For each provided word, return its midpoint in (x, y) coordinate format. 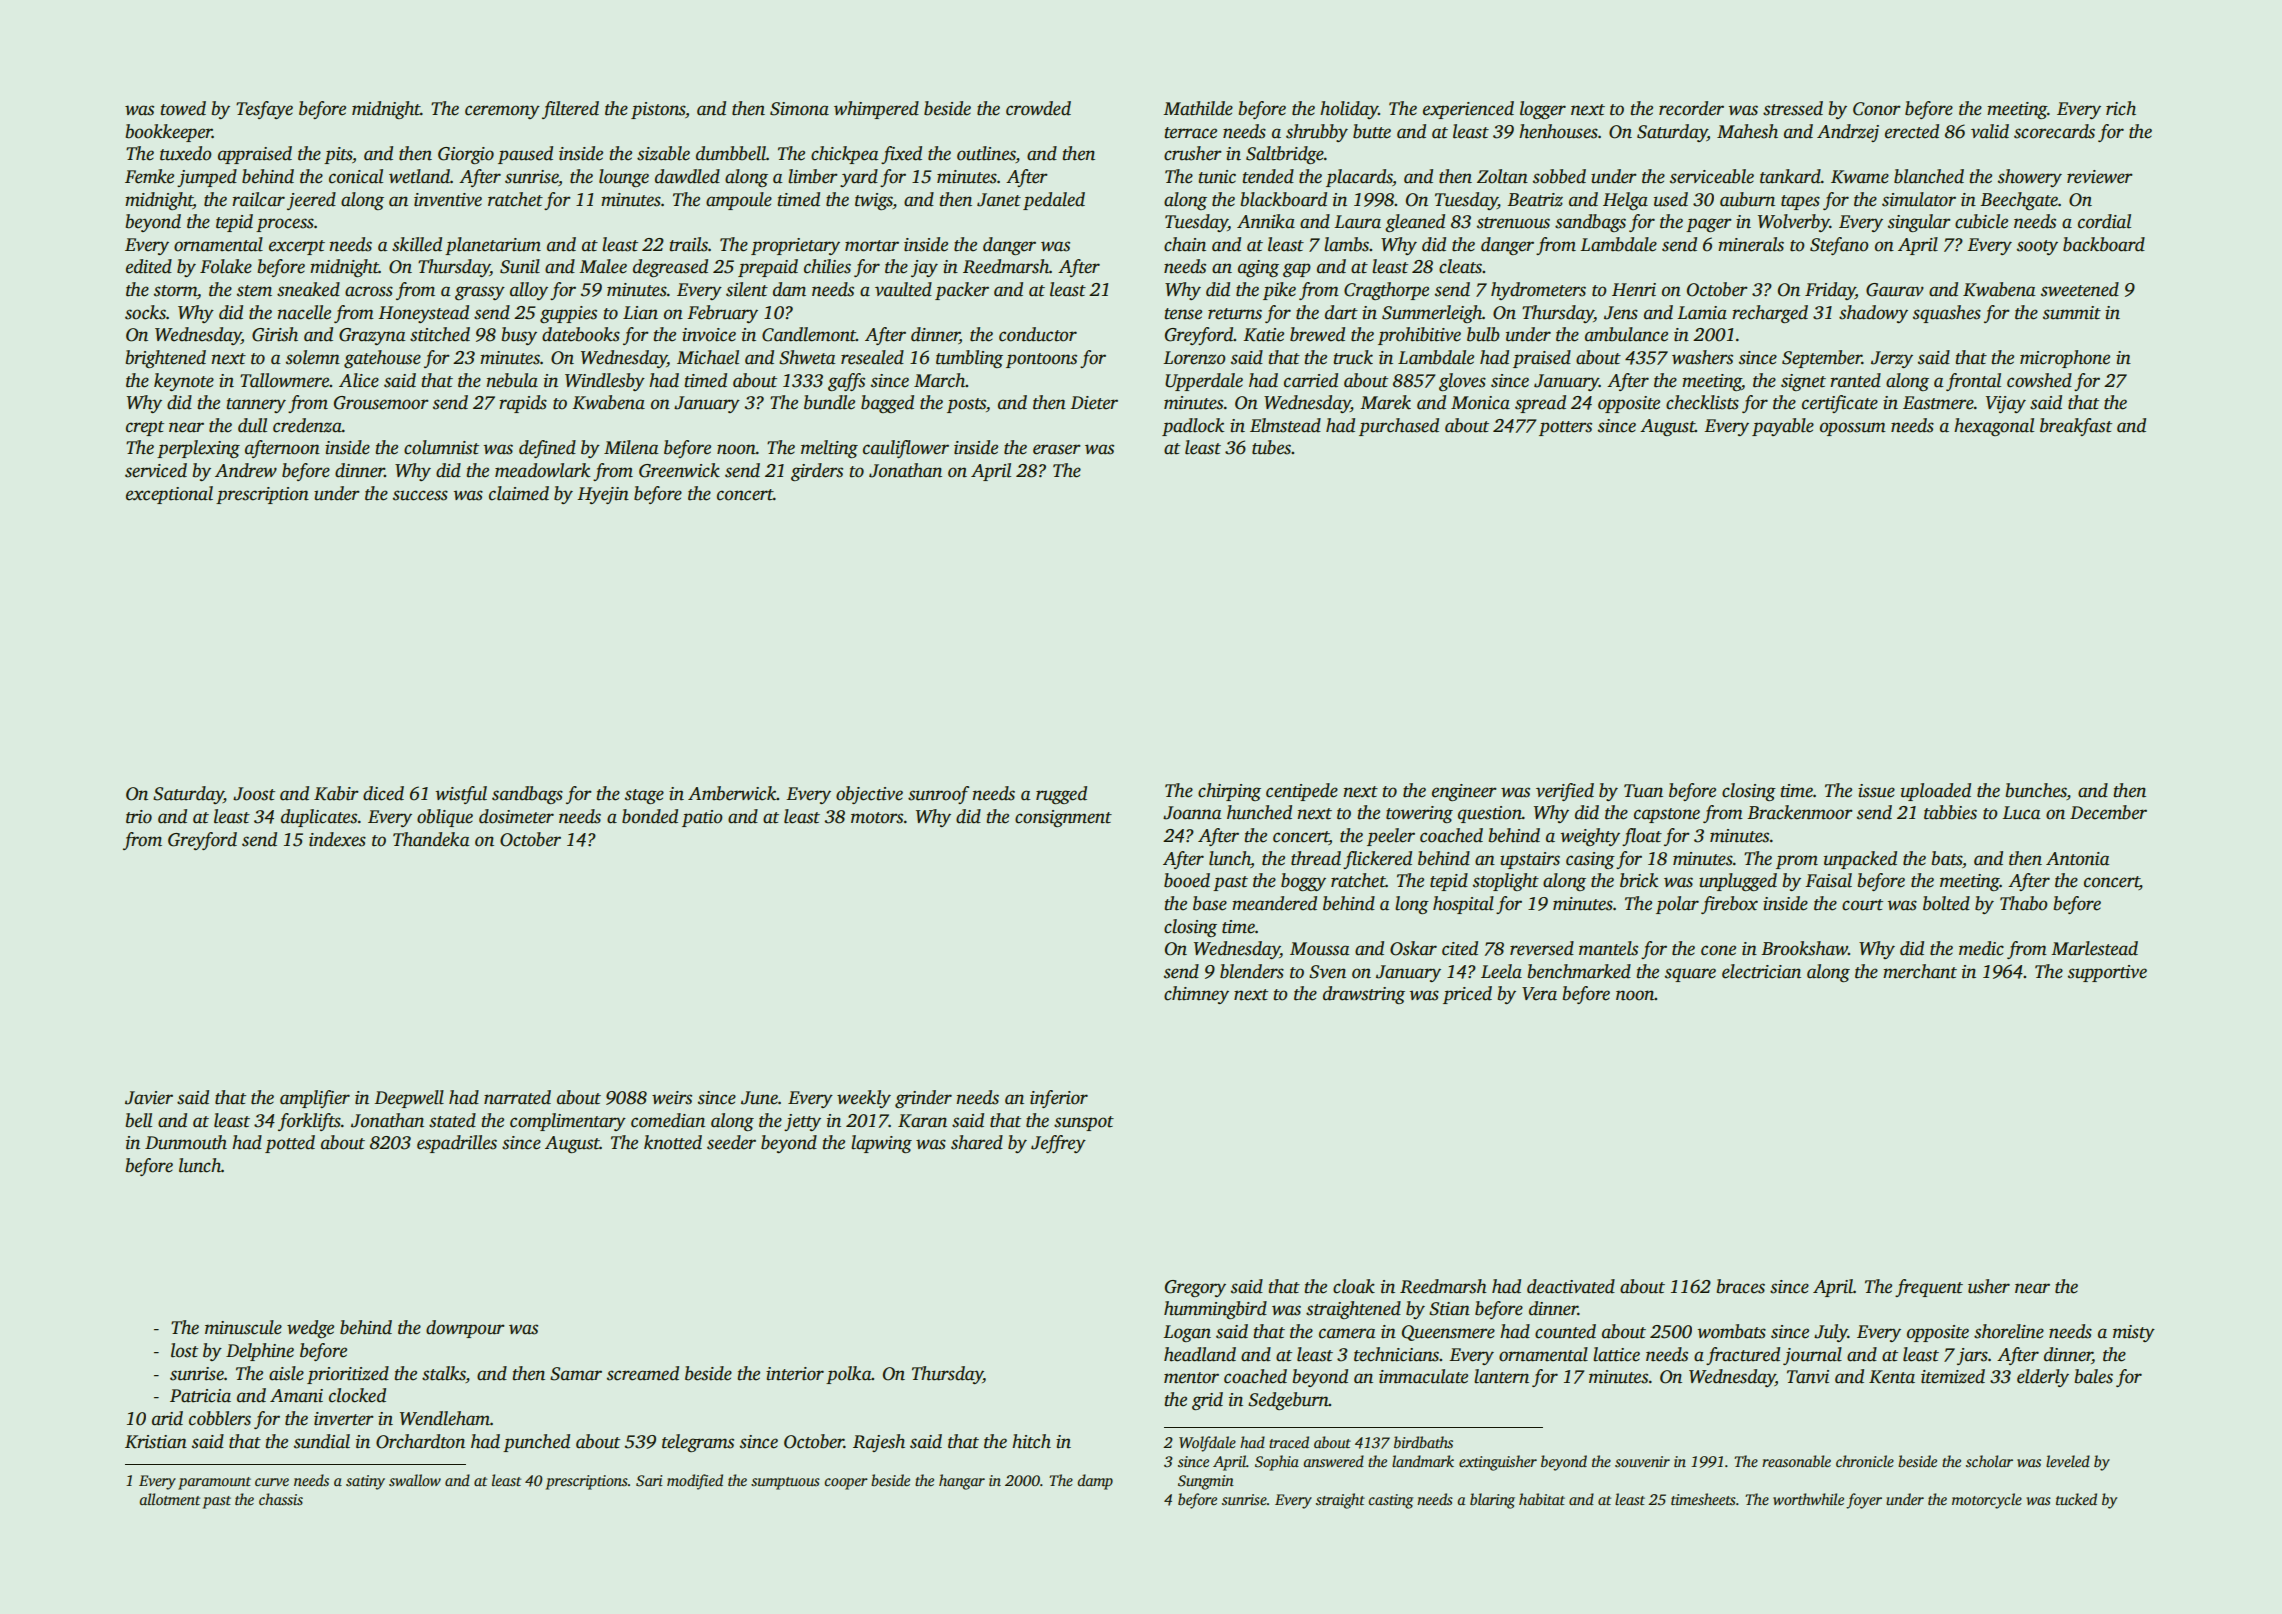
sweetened (2080, 289)
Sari (649, 1481)
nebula (512, 380)
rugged (1061, 795)
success (420, 495)
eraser (1057, 449)
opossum (1853, 429)
